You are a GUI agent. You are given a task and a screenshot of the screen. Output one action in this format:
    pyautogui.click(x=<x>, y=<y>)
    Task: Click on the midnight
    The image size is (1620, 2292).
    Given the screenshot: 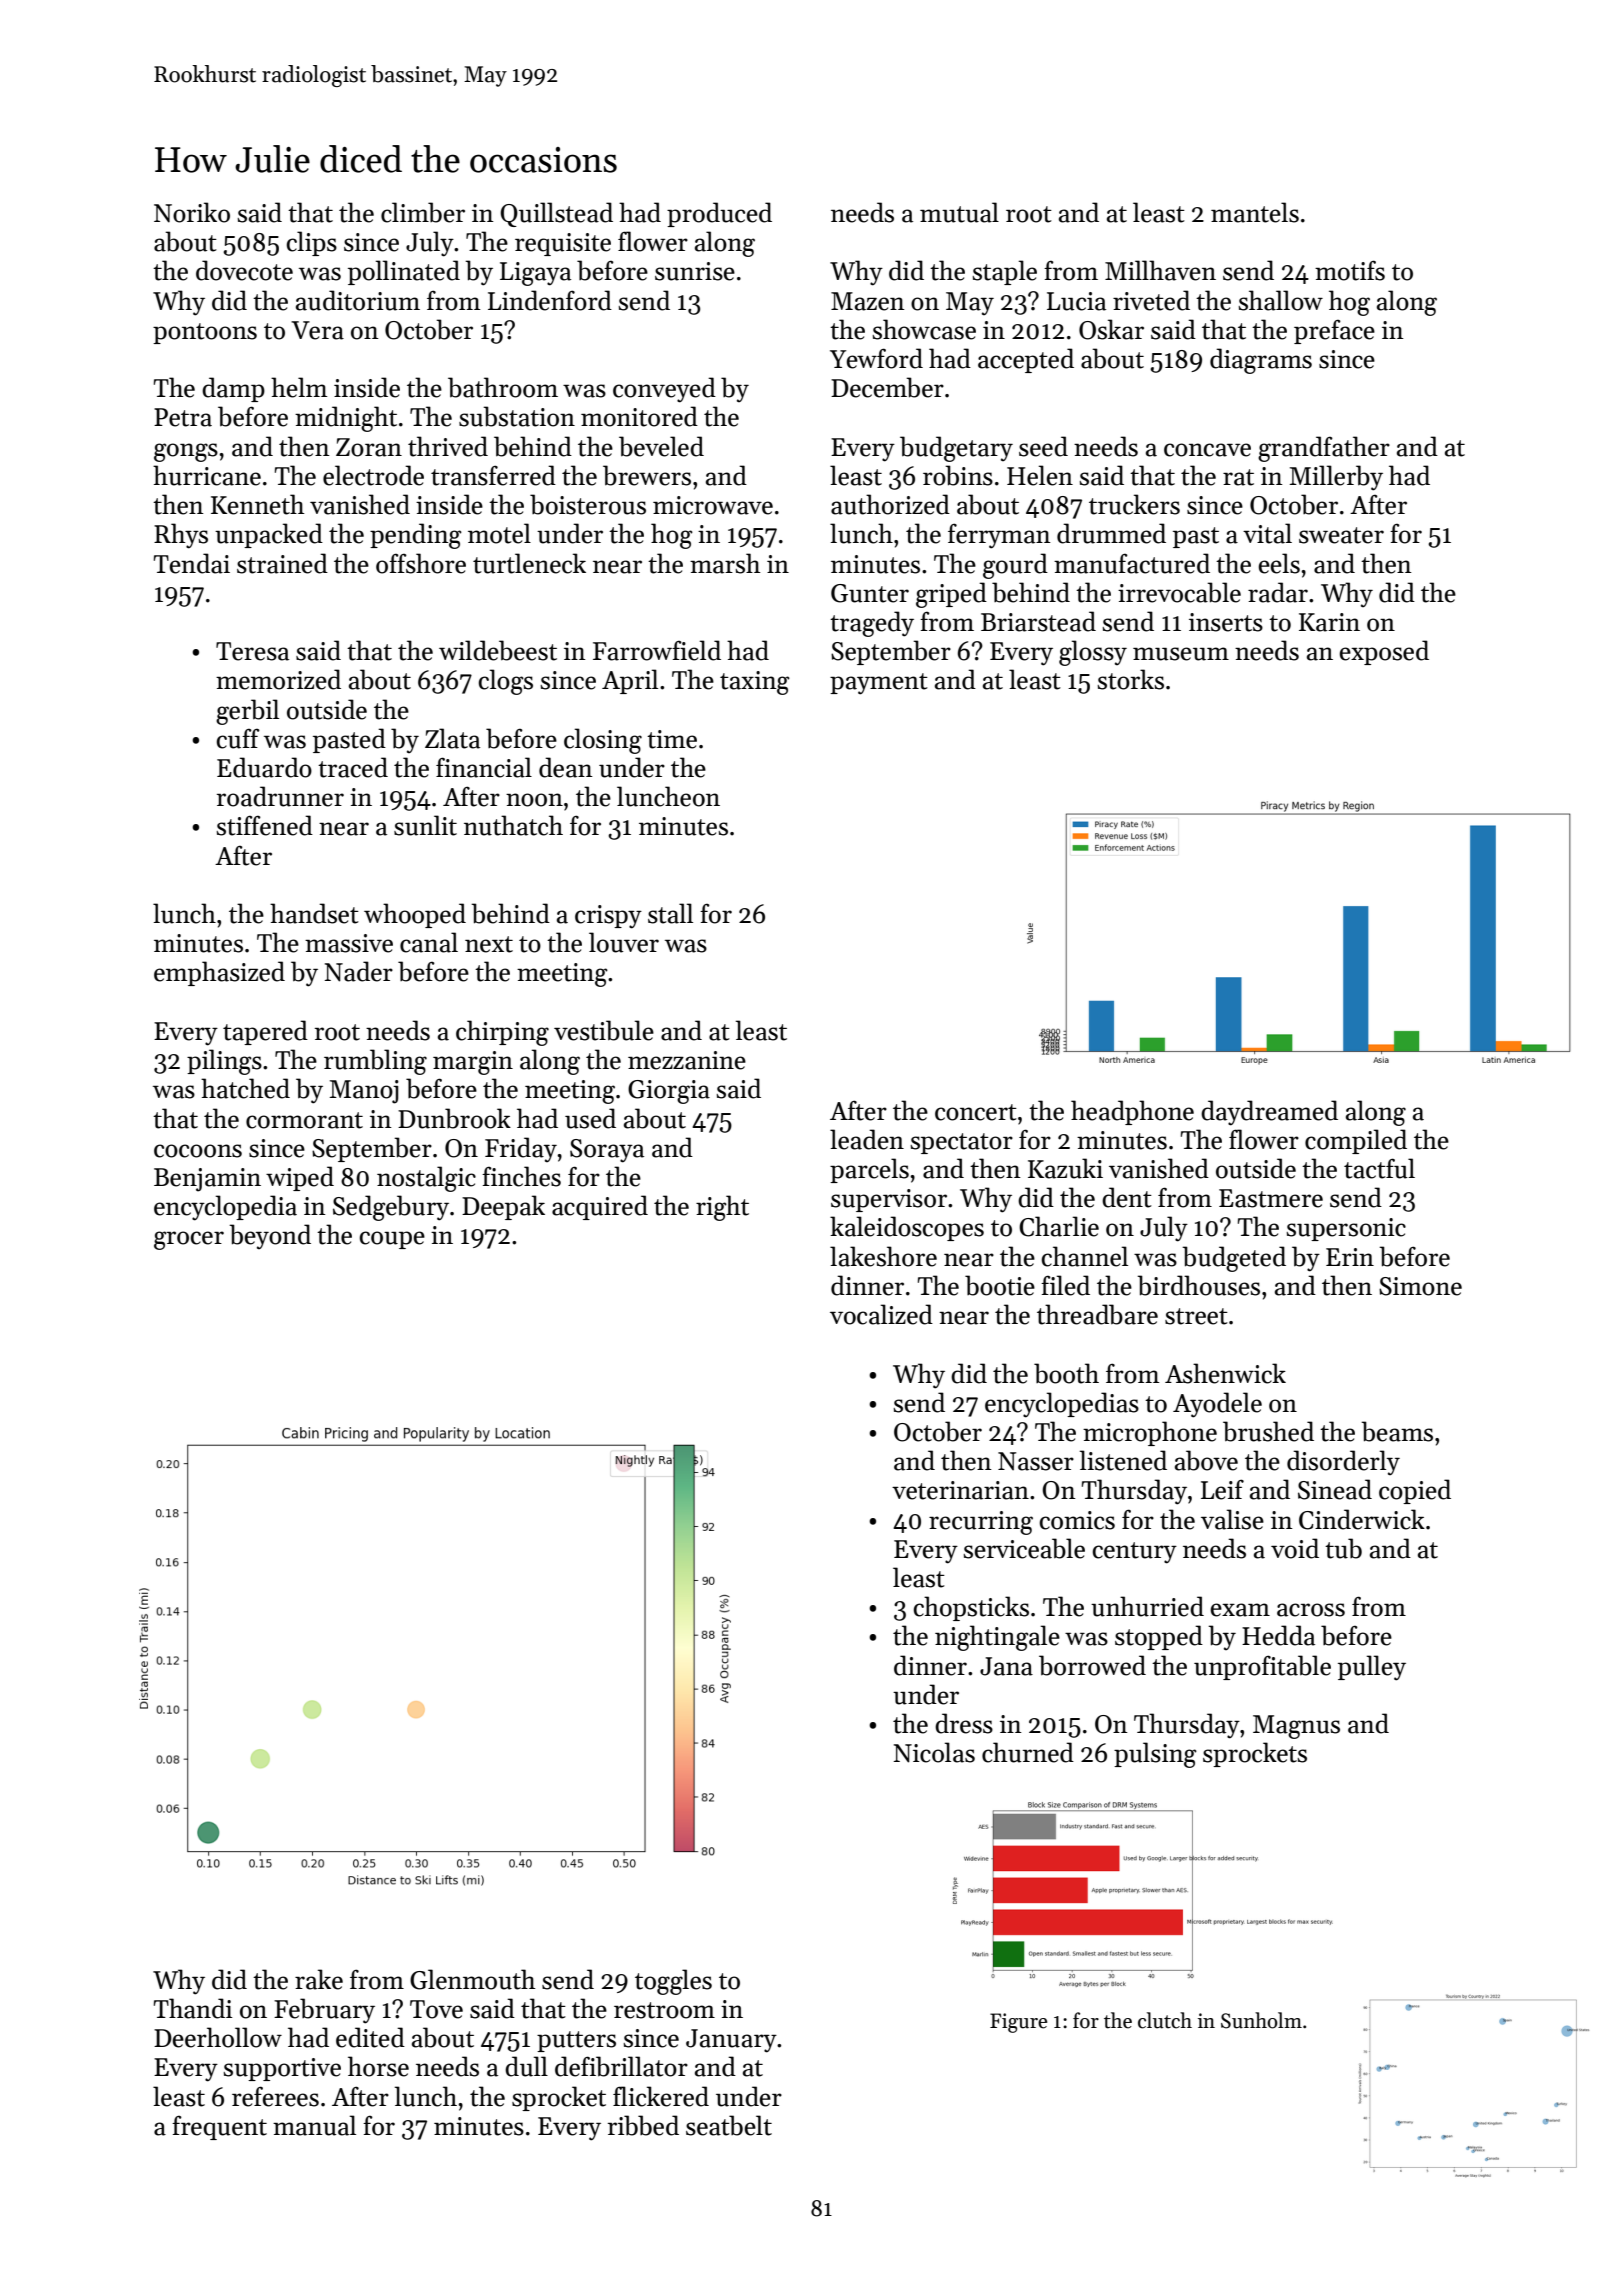 What is the action you would take?
    pyautogui.click(x=346, y=419)
